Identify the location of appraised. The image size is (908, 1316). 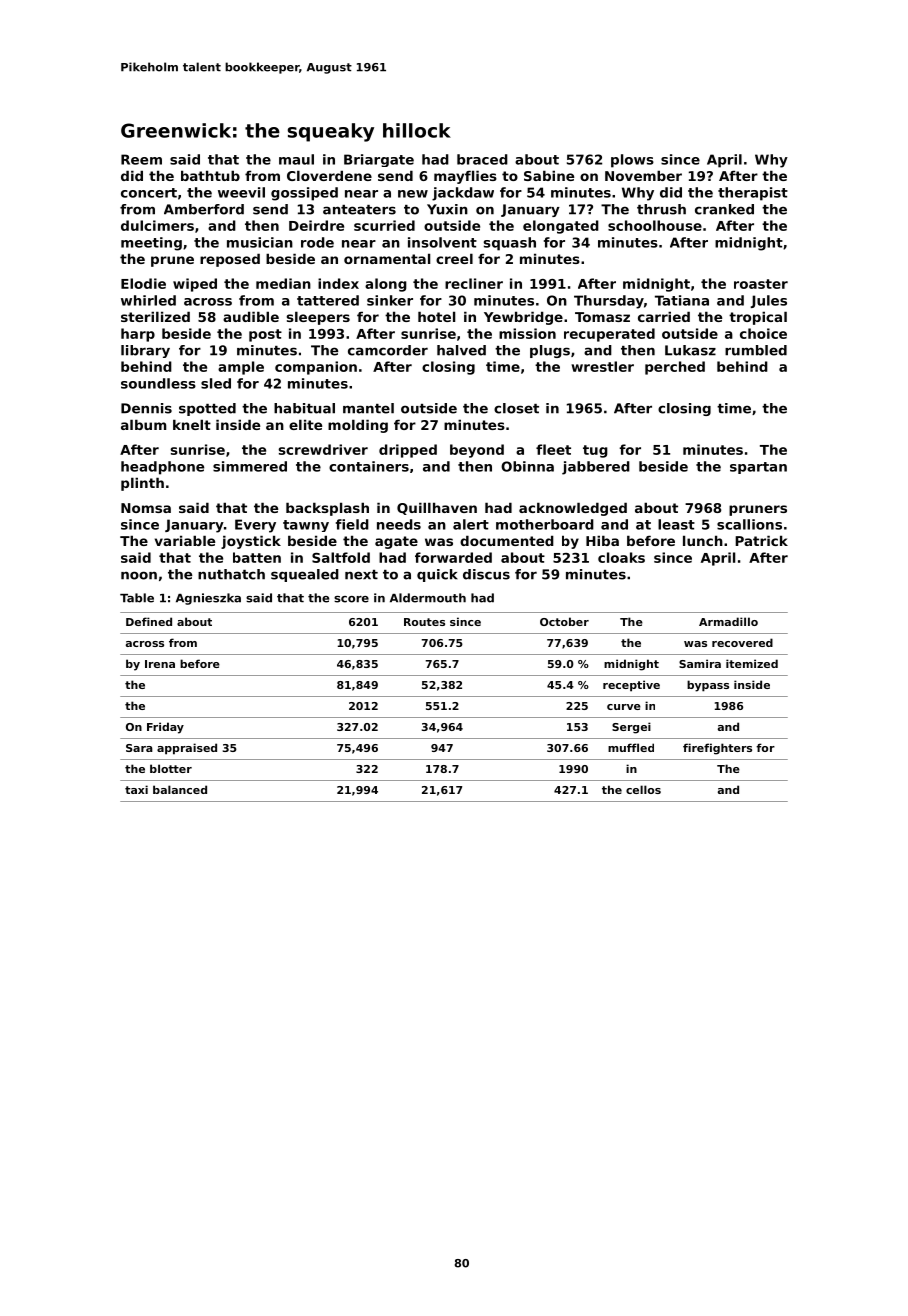
(187, 749).
